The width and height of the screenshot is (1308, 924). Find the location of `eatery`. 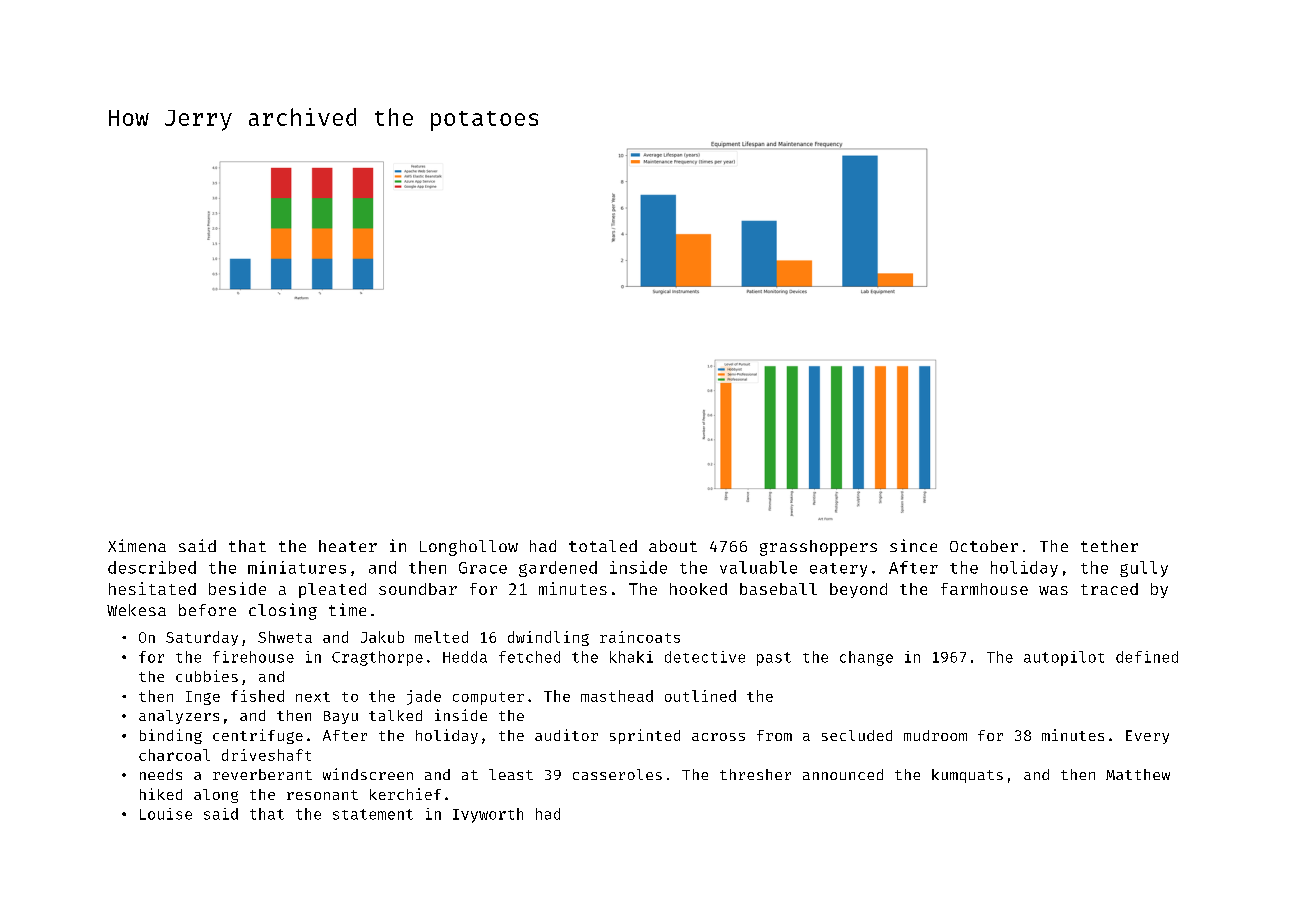

eatery is located at coordinates (838, 570).
